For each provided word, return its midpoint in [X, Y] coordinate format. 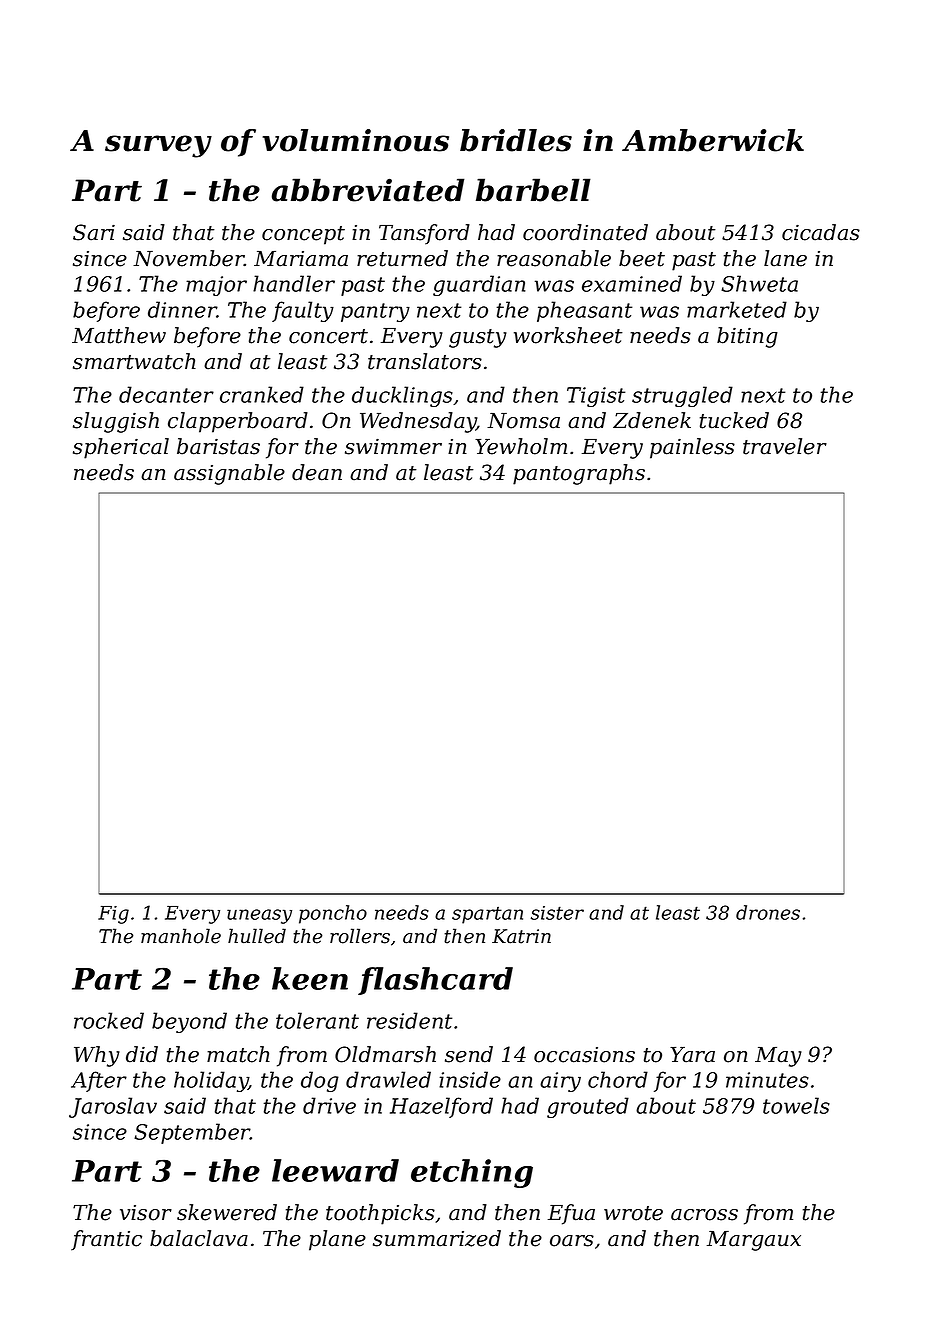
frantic [106, 1240]
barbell [533, 190]
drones [768, 912]
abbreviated [368, 190]
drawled [388, 1079]
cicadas [821, 232]
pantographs [579, 474]
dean [317, 472]
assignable [229, 474]
